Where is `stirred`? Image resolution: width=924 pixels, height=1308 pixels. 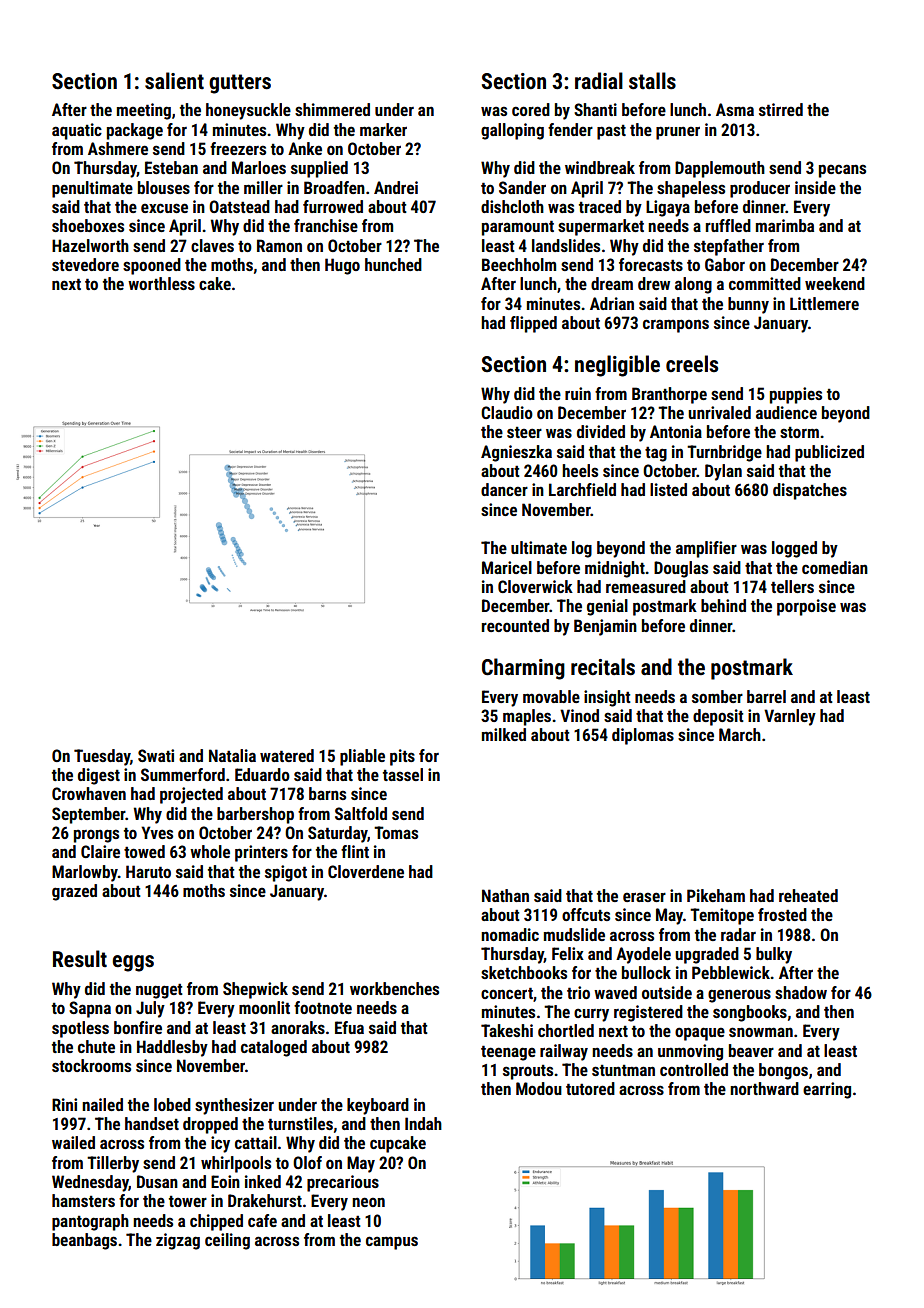 stirred is located at coordinates (781, 109).
